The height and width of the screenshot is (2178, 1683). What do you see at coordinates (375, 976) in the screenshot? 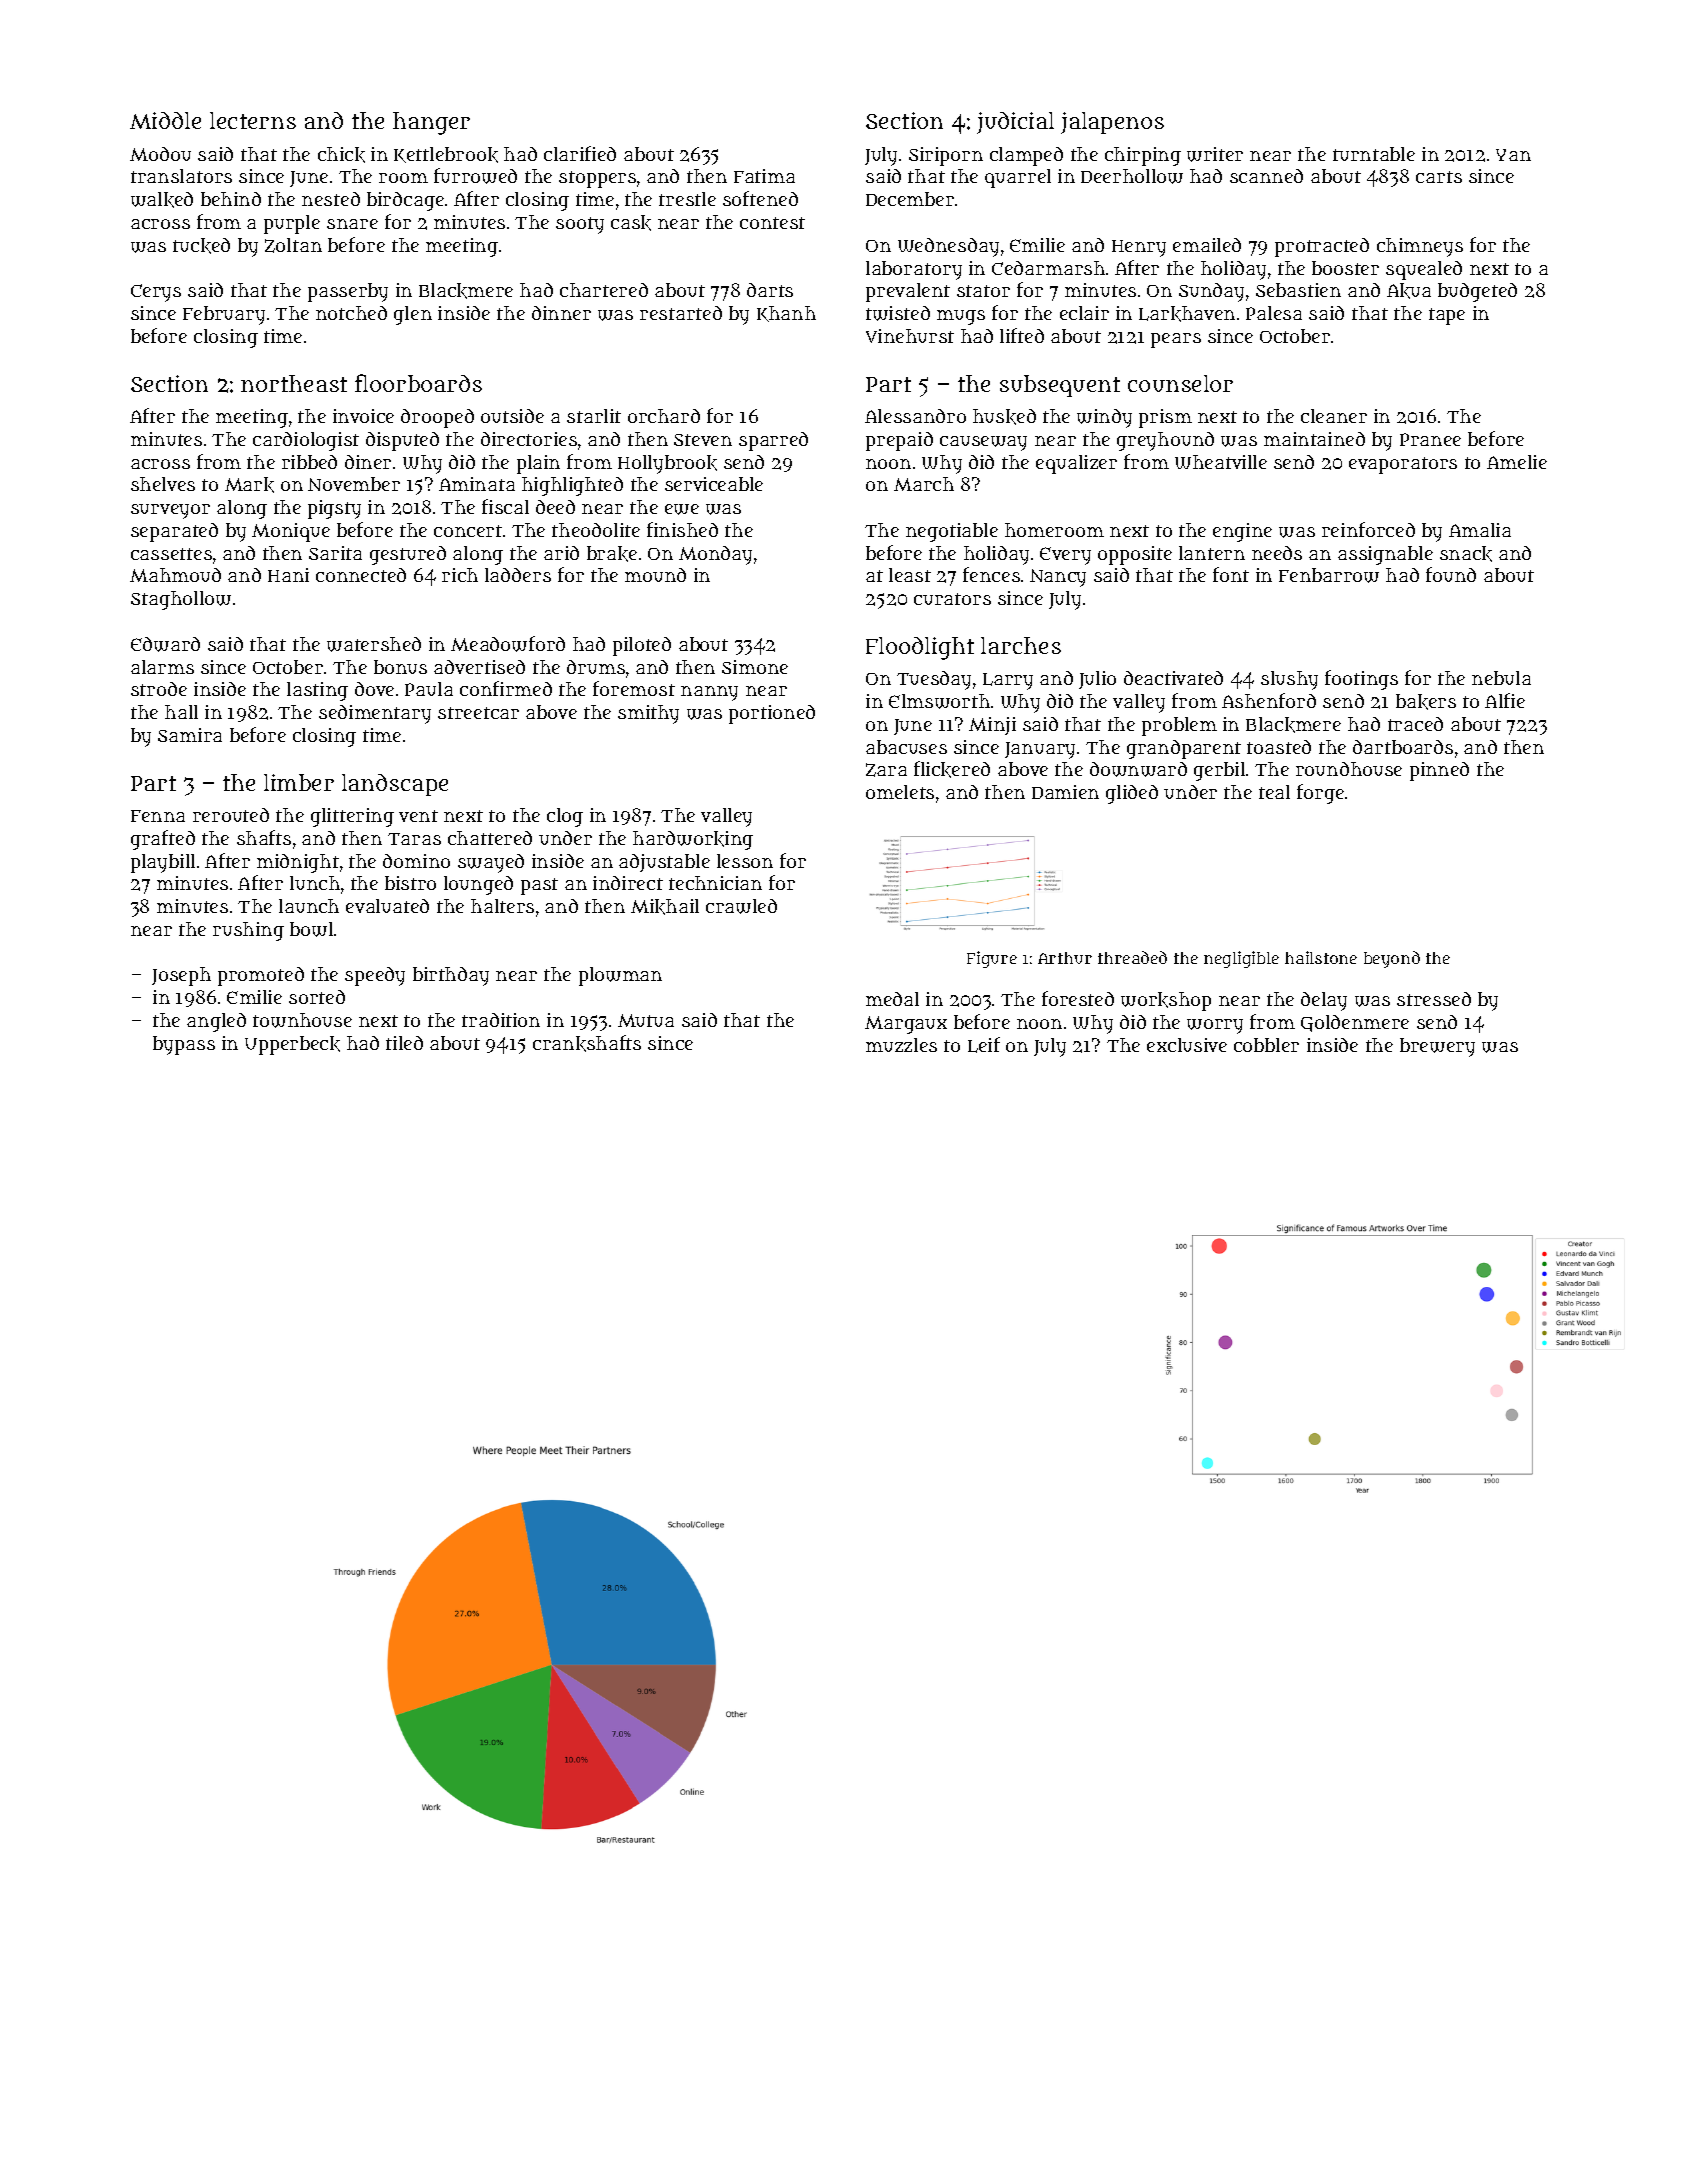
I see `speedy` at bounding box center [375, 976].
